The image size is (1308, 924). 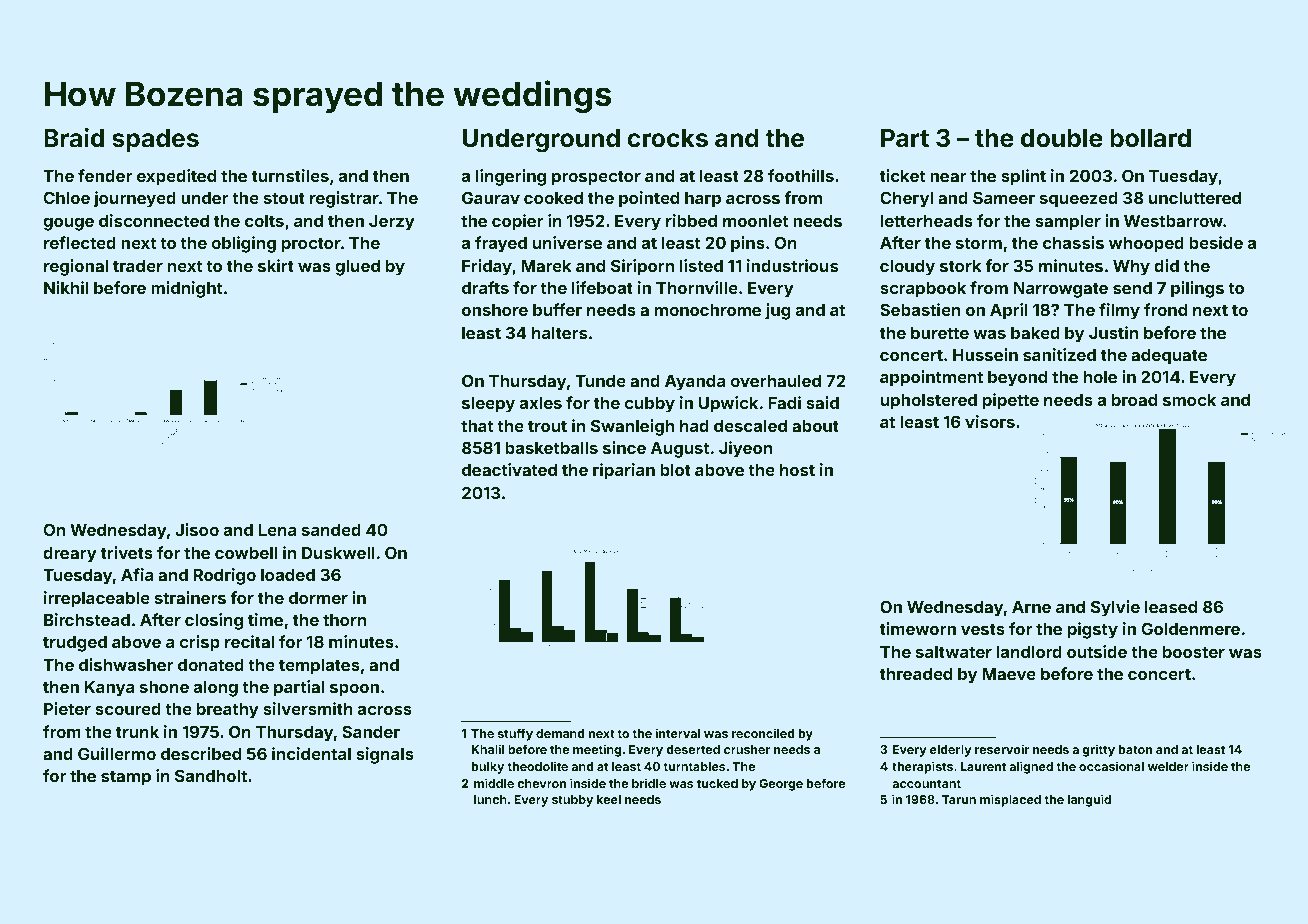 What do you see at coordinates (954, 652) in the screenshot?
I see `saltwater` at bounding box center [954, 652].
